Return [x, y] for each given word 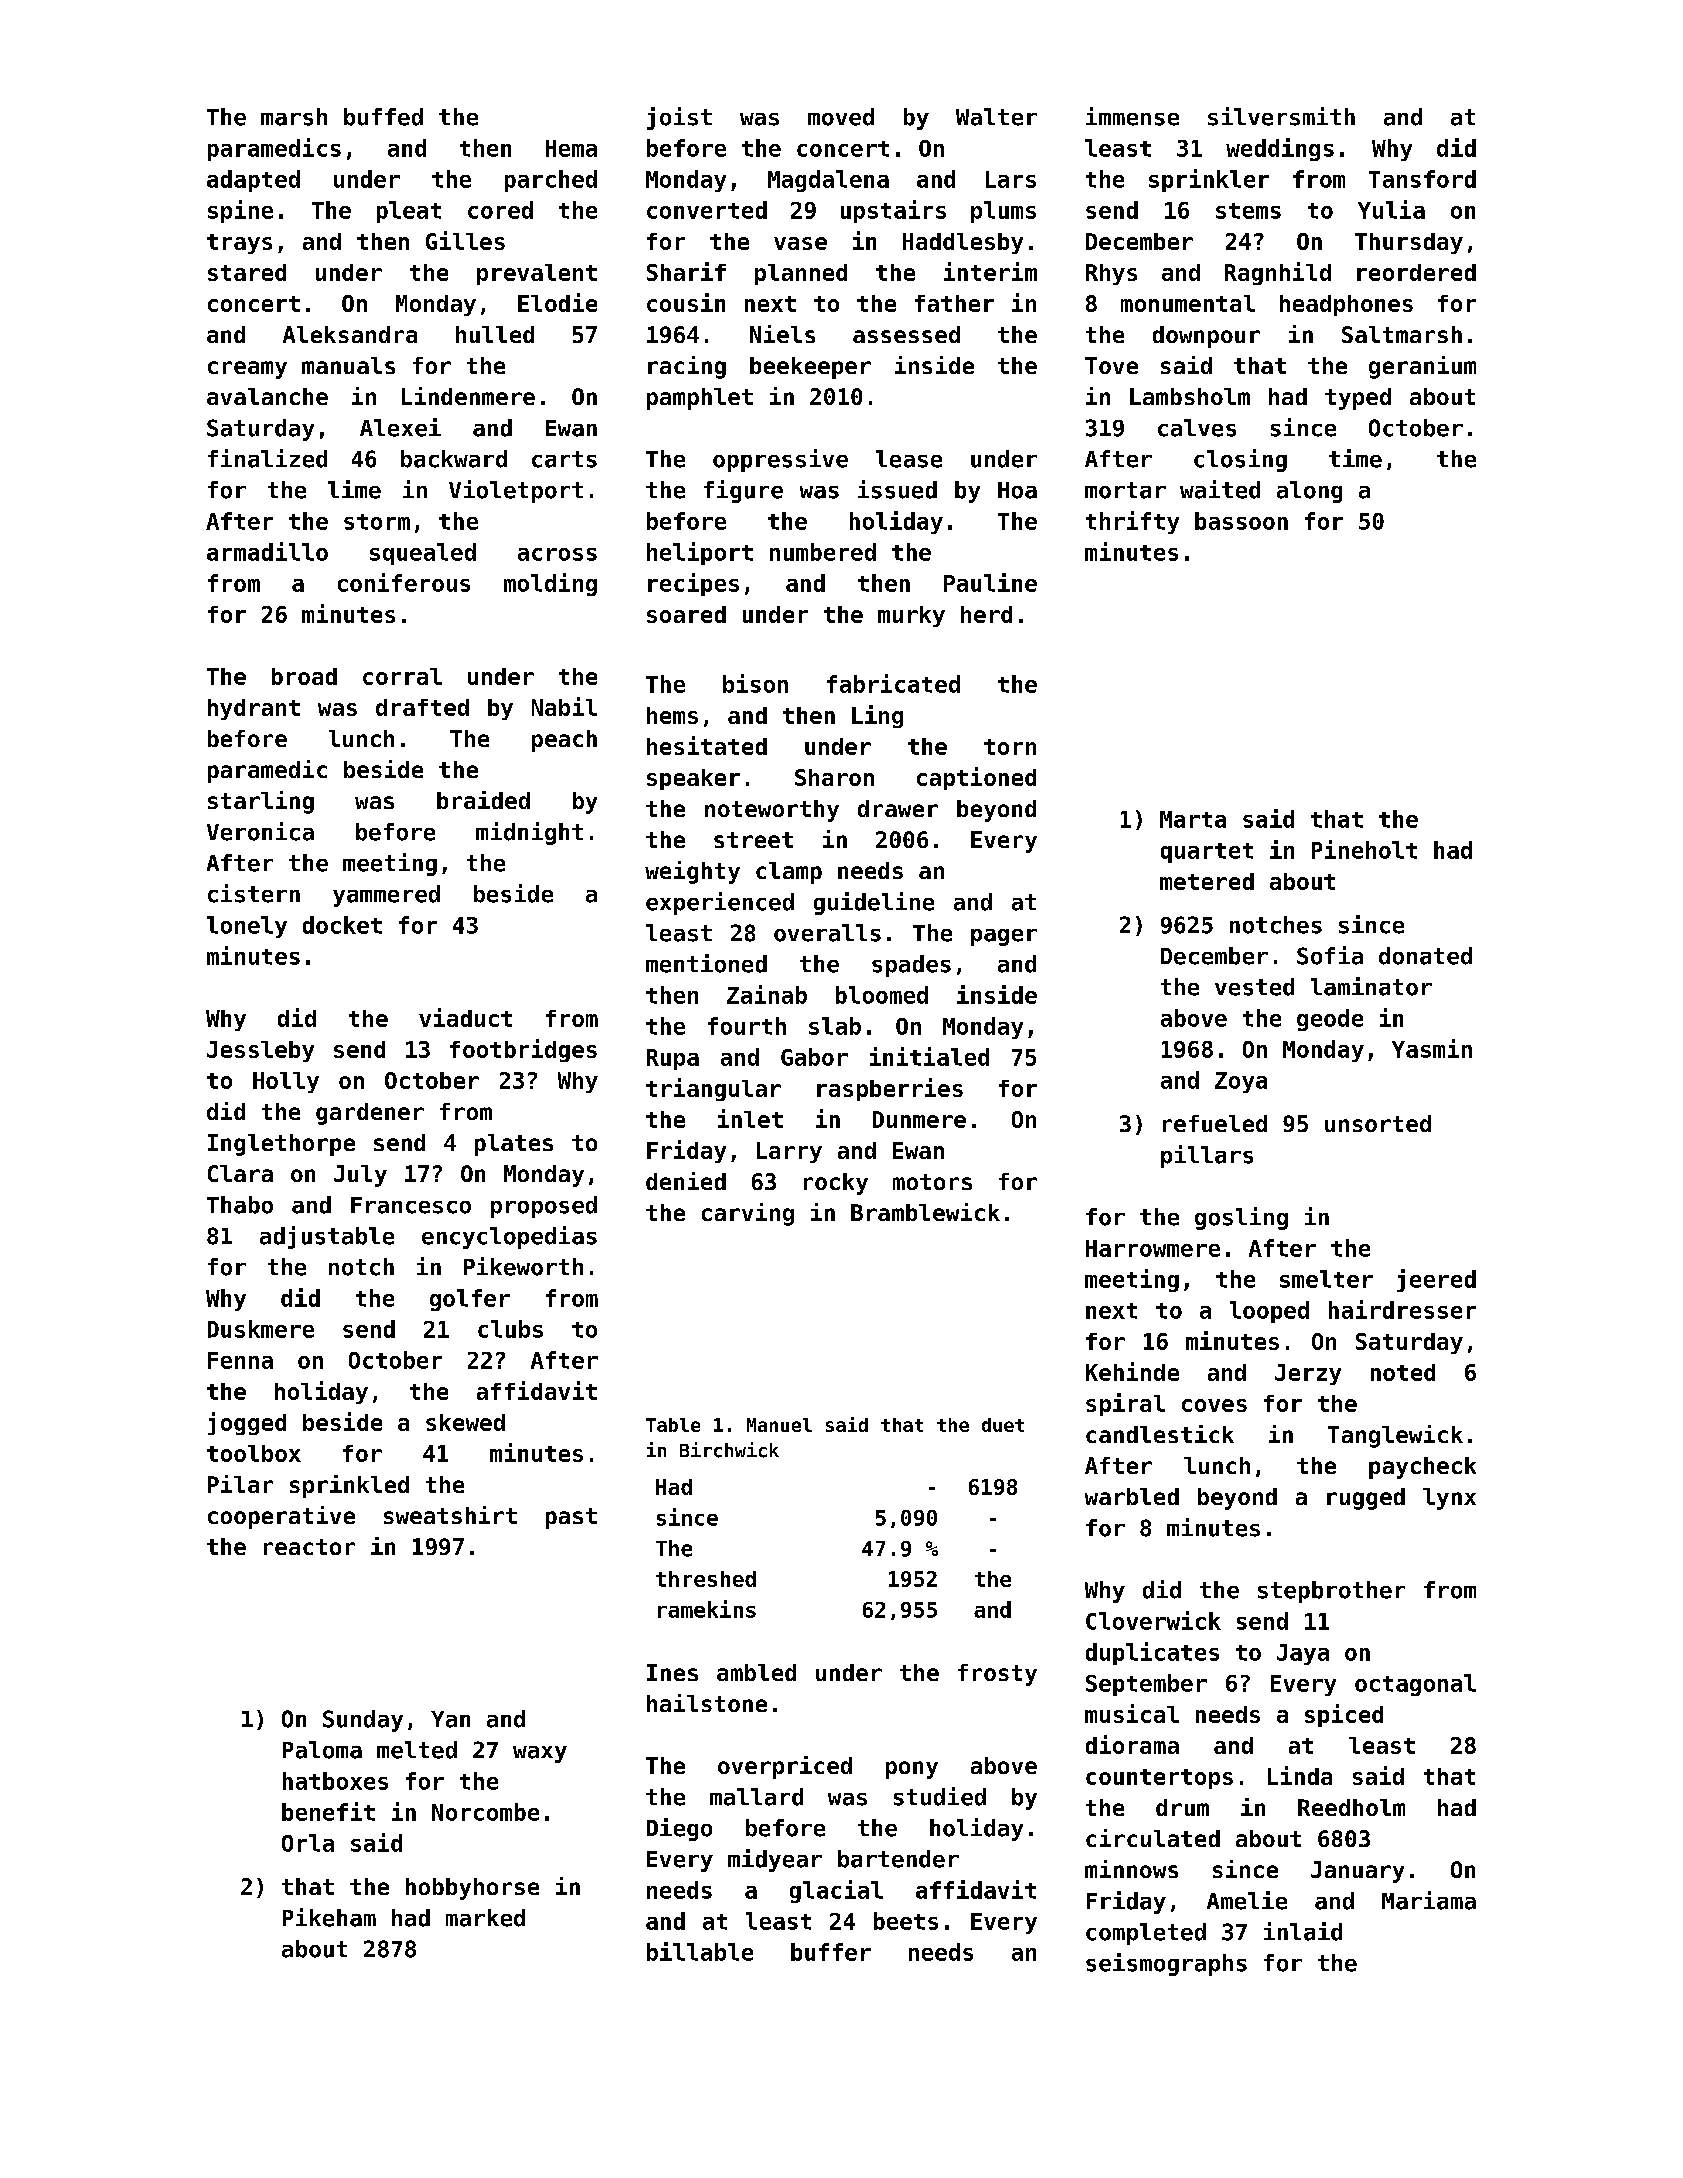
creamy [247, 370]
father [954, 303]
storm [377, 522]
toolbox [254, 1453]
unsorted [1378, 1123]
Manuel [779, 1425]
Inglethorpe [281, 1145]
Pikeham [329, 1917]
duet [1003, 1425]
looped [1269, 1312]
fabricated [893, 683]
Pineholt [1364, 849]
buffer [831, 1952]
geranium [1422, 367]
